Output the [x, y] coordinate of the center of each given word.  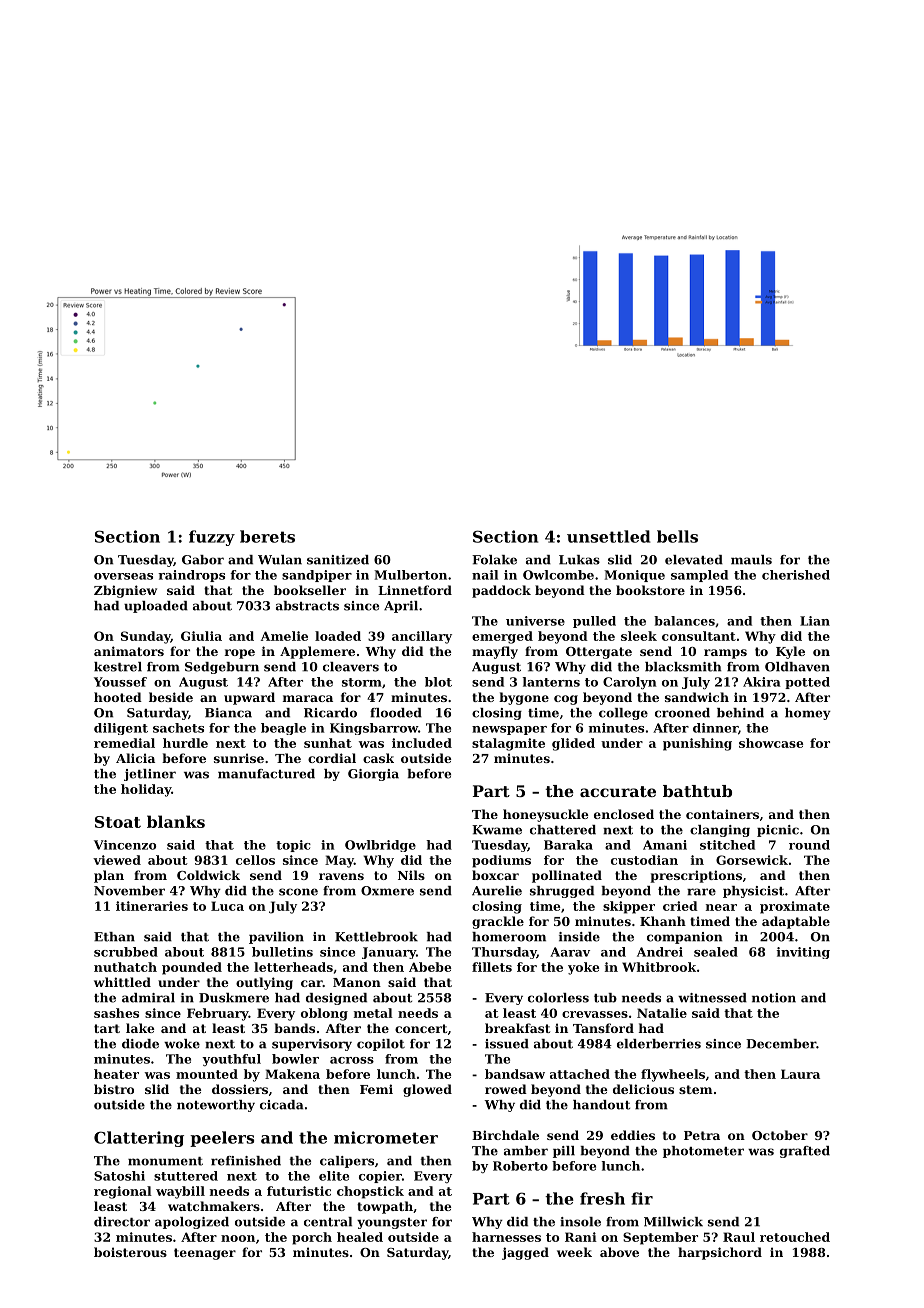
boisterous [130, 1252]
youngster [392, 1223]
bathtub [697, 791]
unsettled [608, 536]
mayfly [495, 652]
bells [677, 536]
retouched [795, 1237]
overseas [123, 576]
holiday [146, 790]
